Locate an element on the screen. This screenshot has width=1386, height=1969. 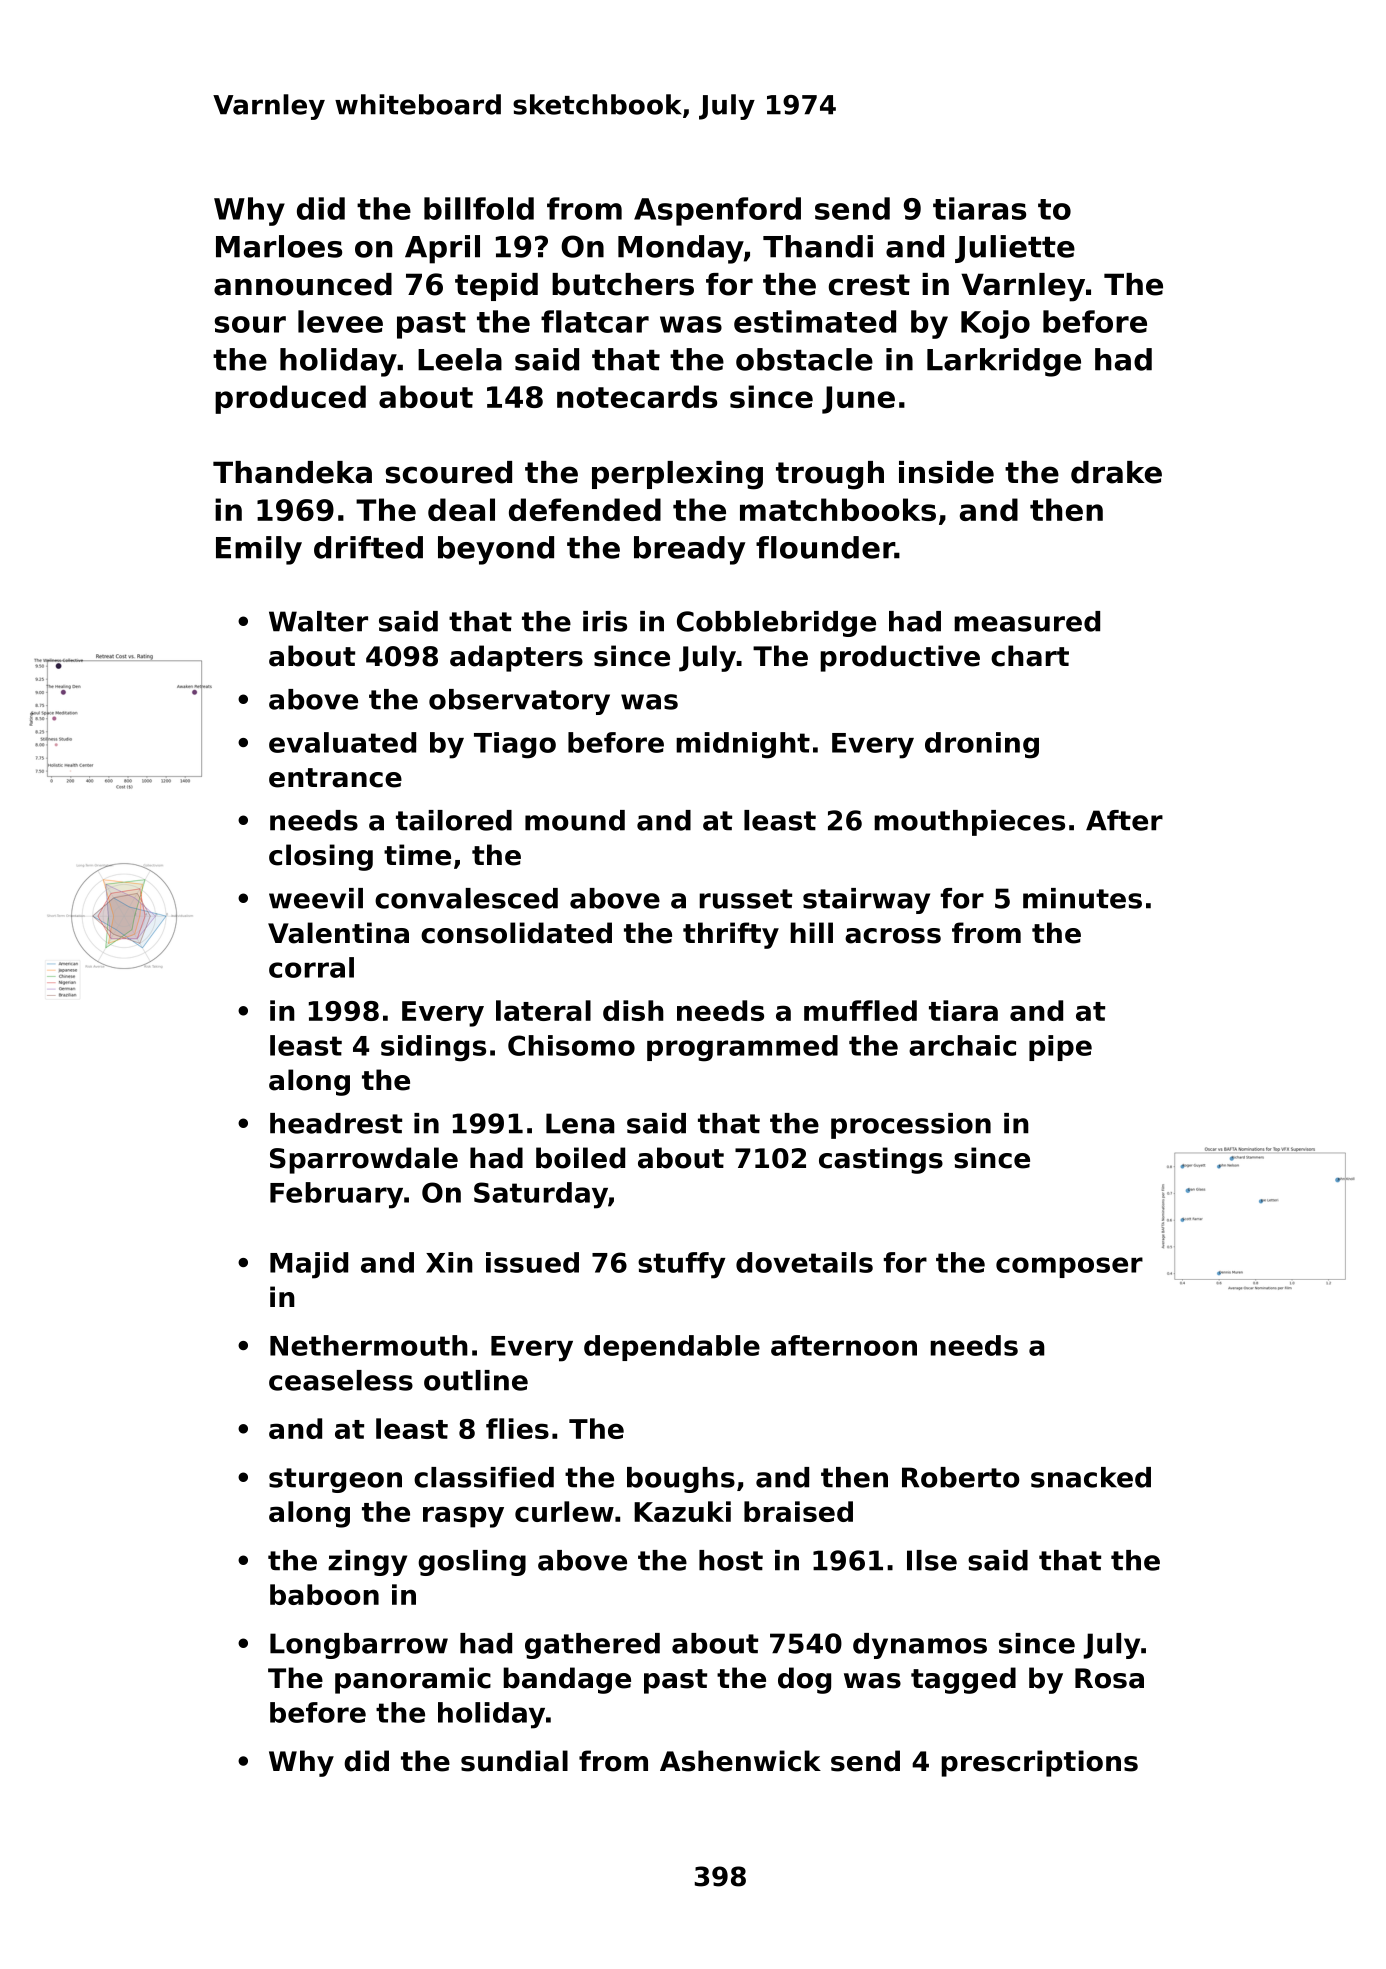
procession is located at coordinates (911, 1126).
